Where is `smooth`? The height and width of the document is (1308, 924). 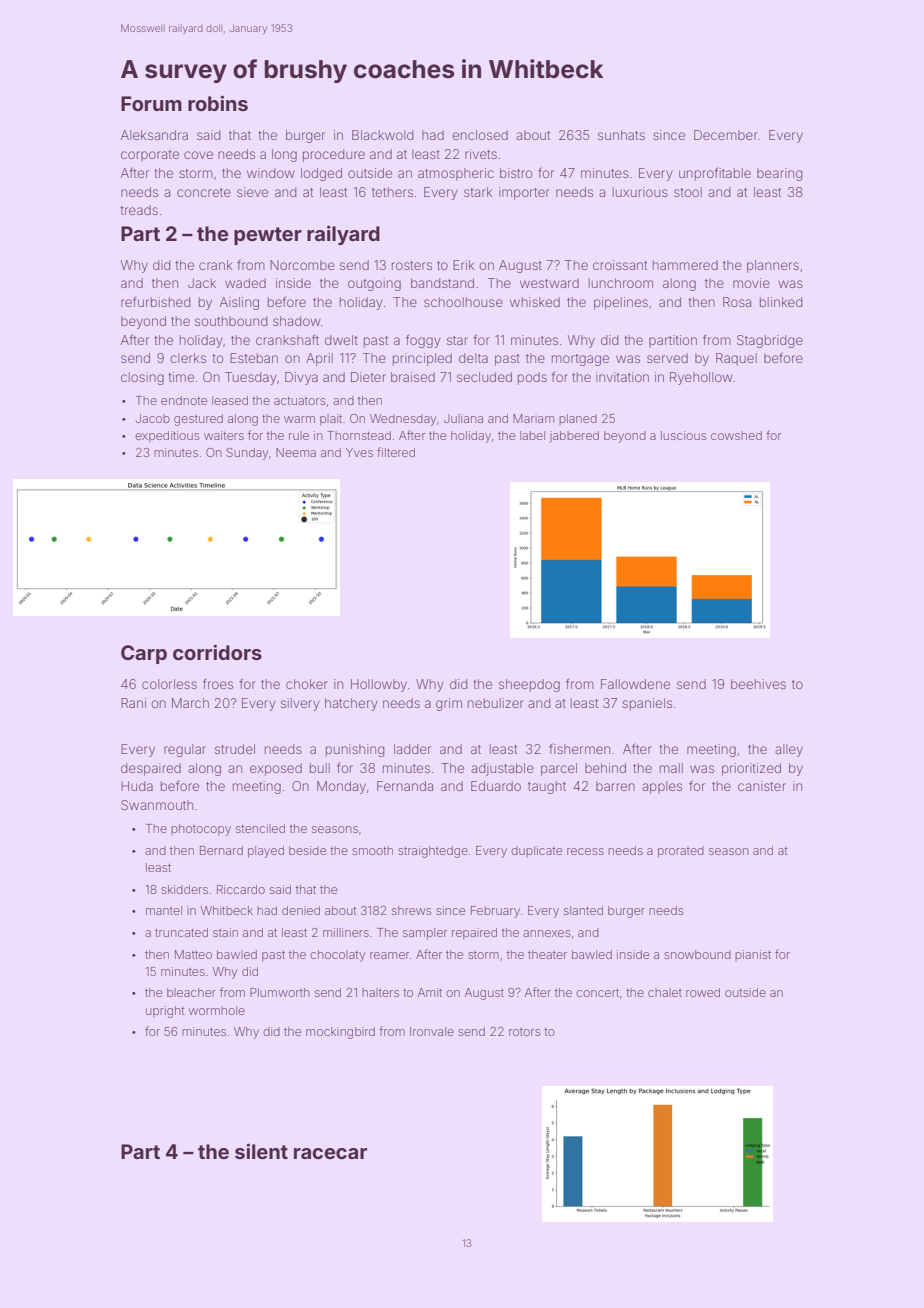 smooth is located at coordinates (372, 850).
